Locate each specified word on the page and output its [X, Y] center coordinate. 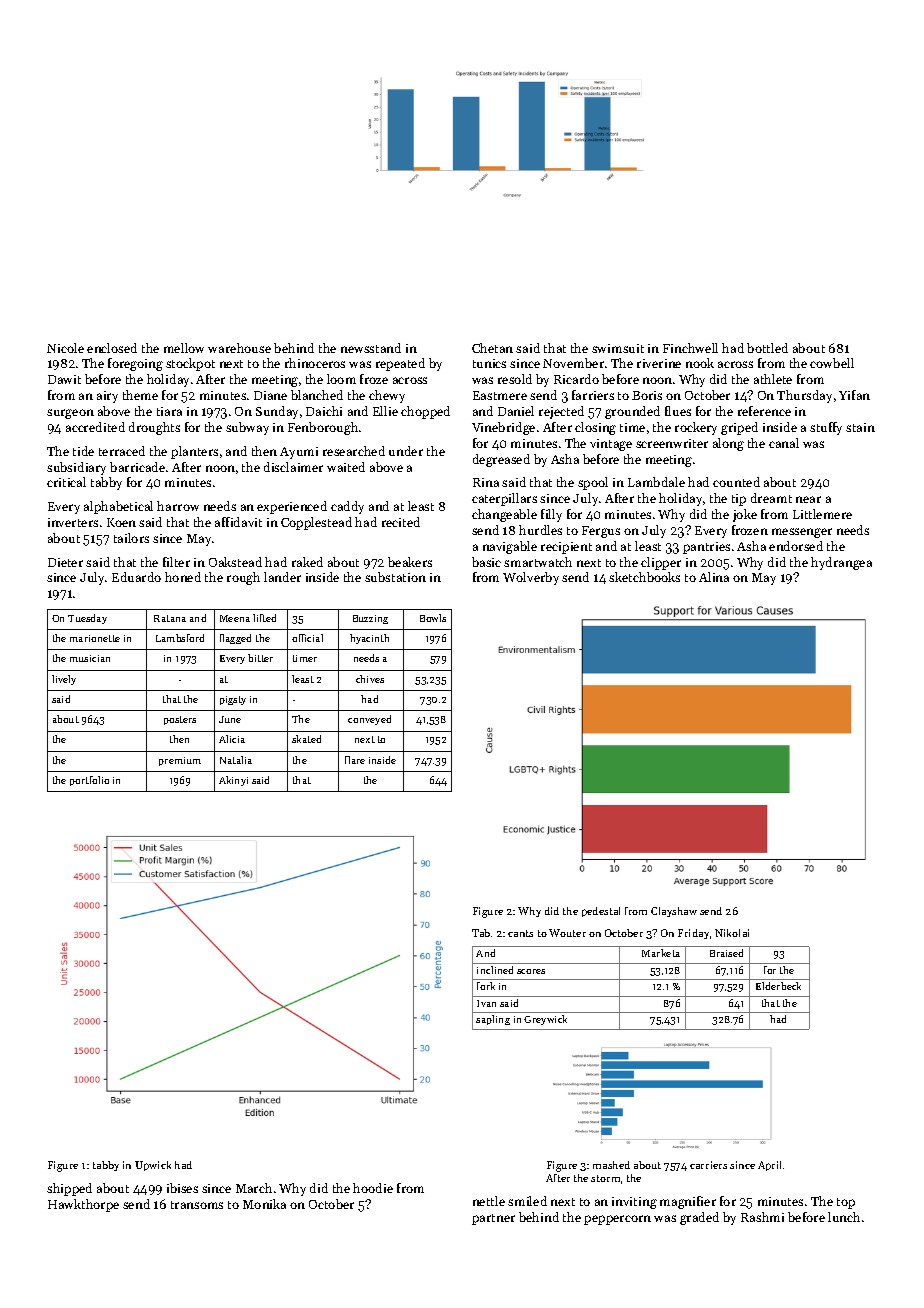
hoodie [373, 1188]
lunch [844, 1217]
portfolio [89, 781]
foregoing [135, 364]
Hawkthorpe [83, 1205]
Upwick [153, 1166]
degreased [501, 460]
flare [355, 760]
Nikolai [732, 933]
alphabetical [118, 507]
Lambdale [656, 482]
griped [739, 428]
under [406, 451]
